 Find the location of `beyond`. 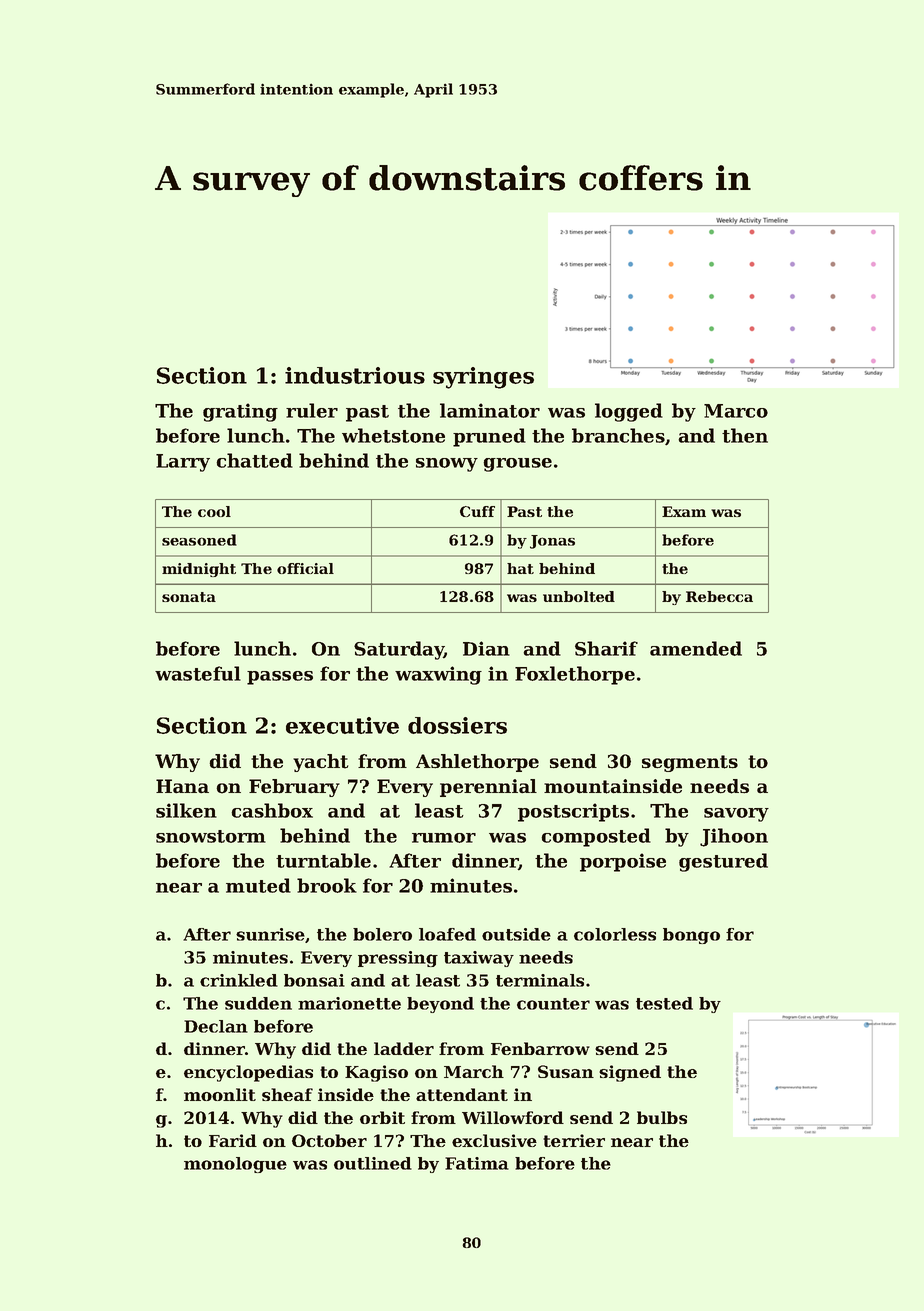

beyond is located at coordinates (440, 1005).
